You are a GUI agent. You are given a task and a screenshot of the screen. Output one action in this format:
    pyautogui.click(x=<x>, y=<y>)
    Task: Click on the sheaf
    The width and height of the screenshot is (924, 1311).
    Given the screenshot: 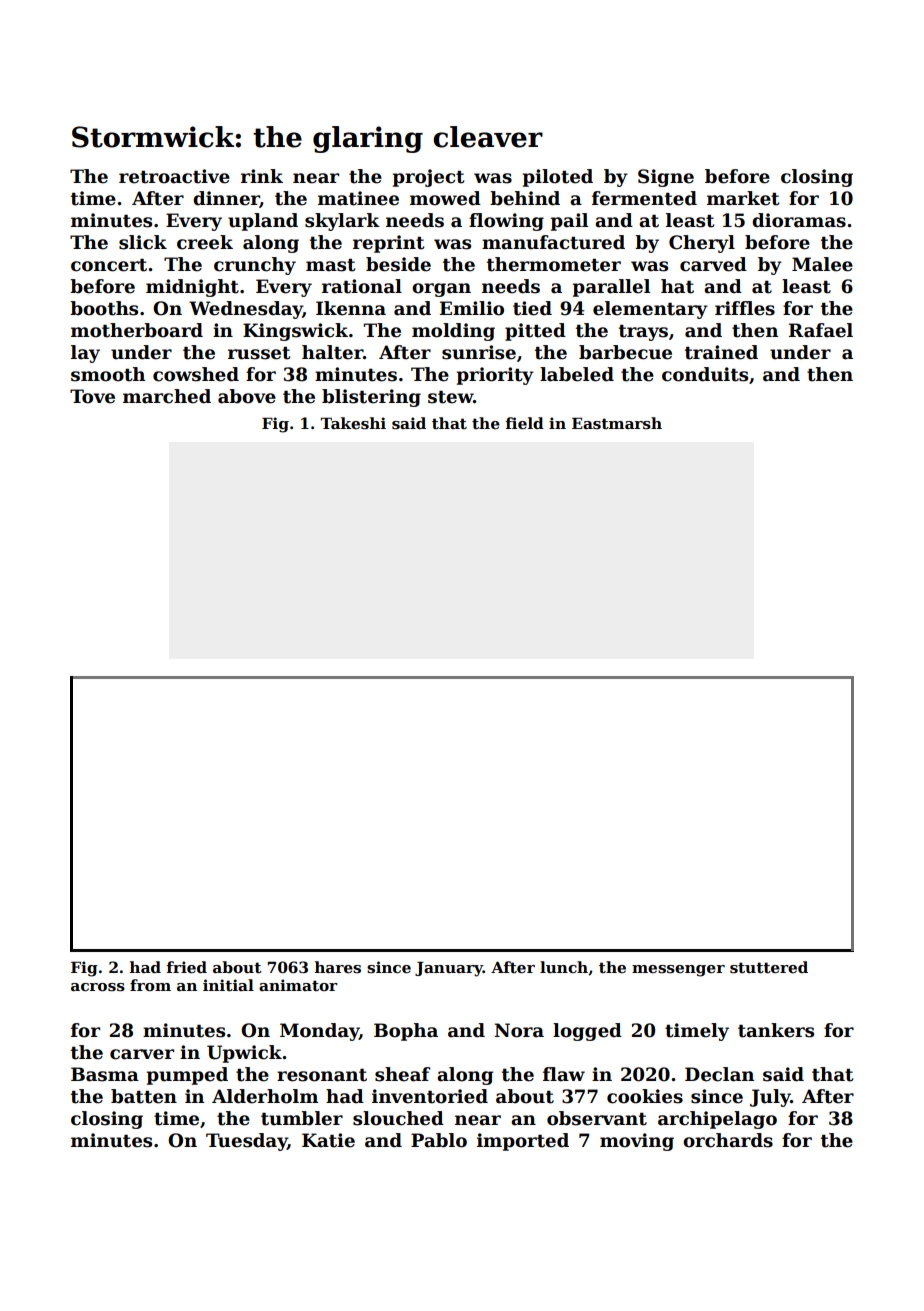 What is the action you would take?
    pyautogui.click(x=402, y=1074)
